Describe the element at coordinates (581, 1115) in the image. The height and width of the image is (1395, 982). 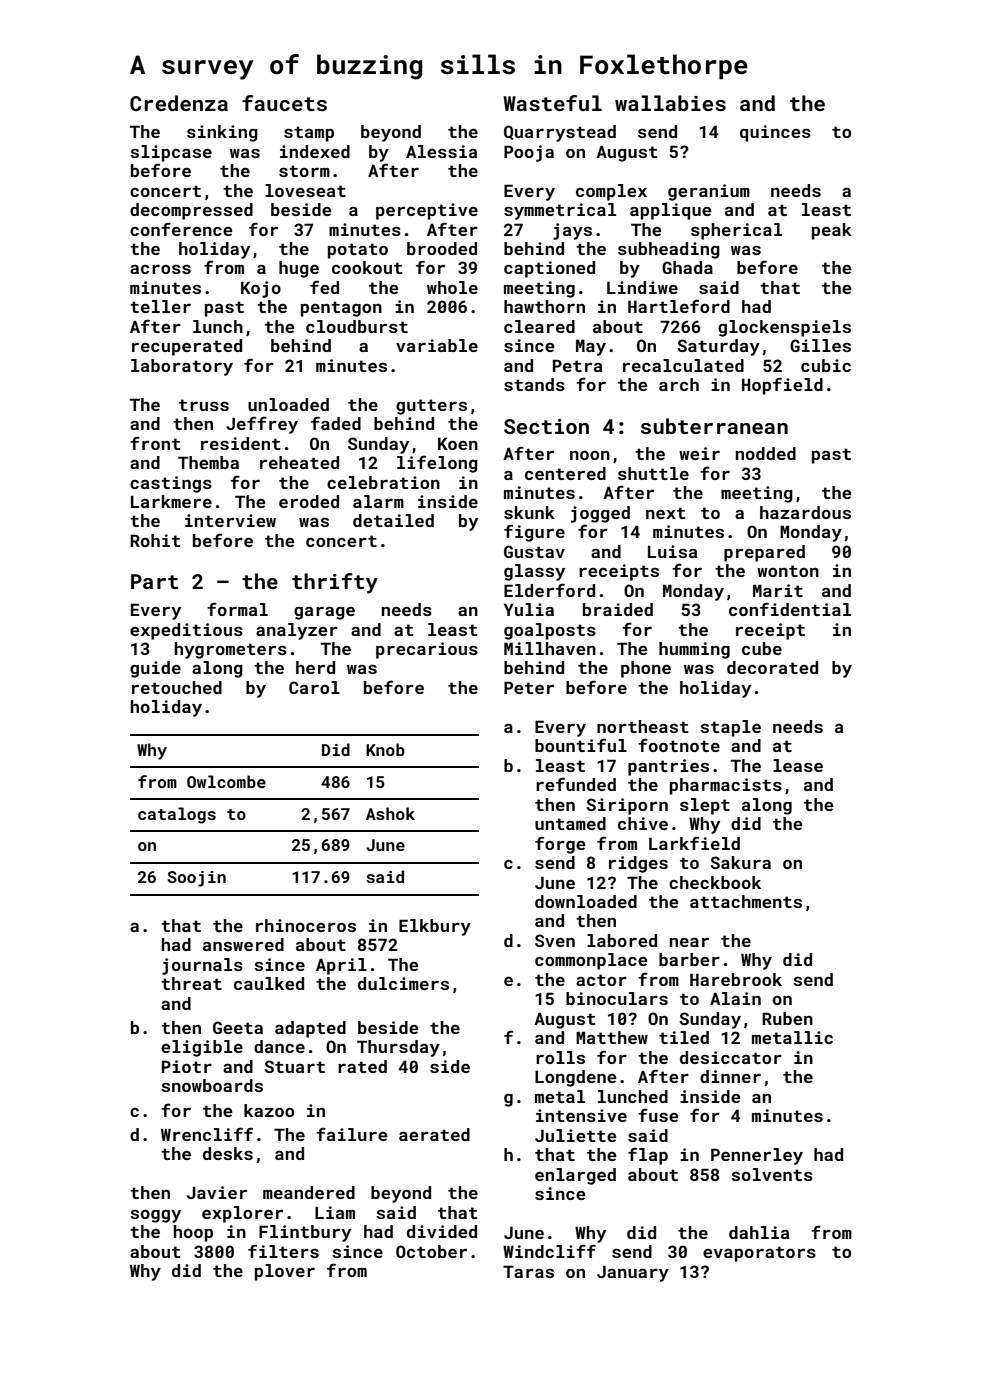
I see `intensive` at that location.
